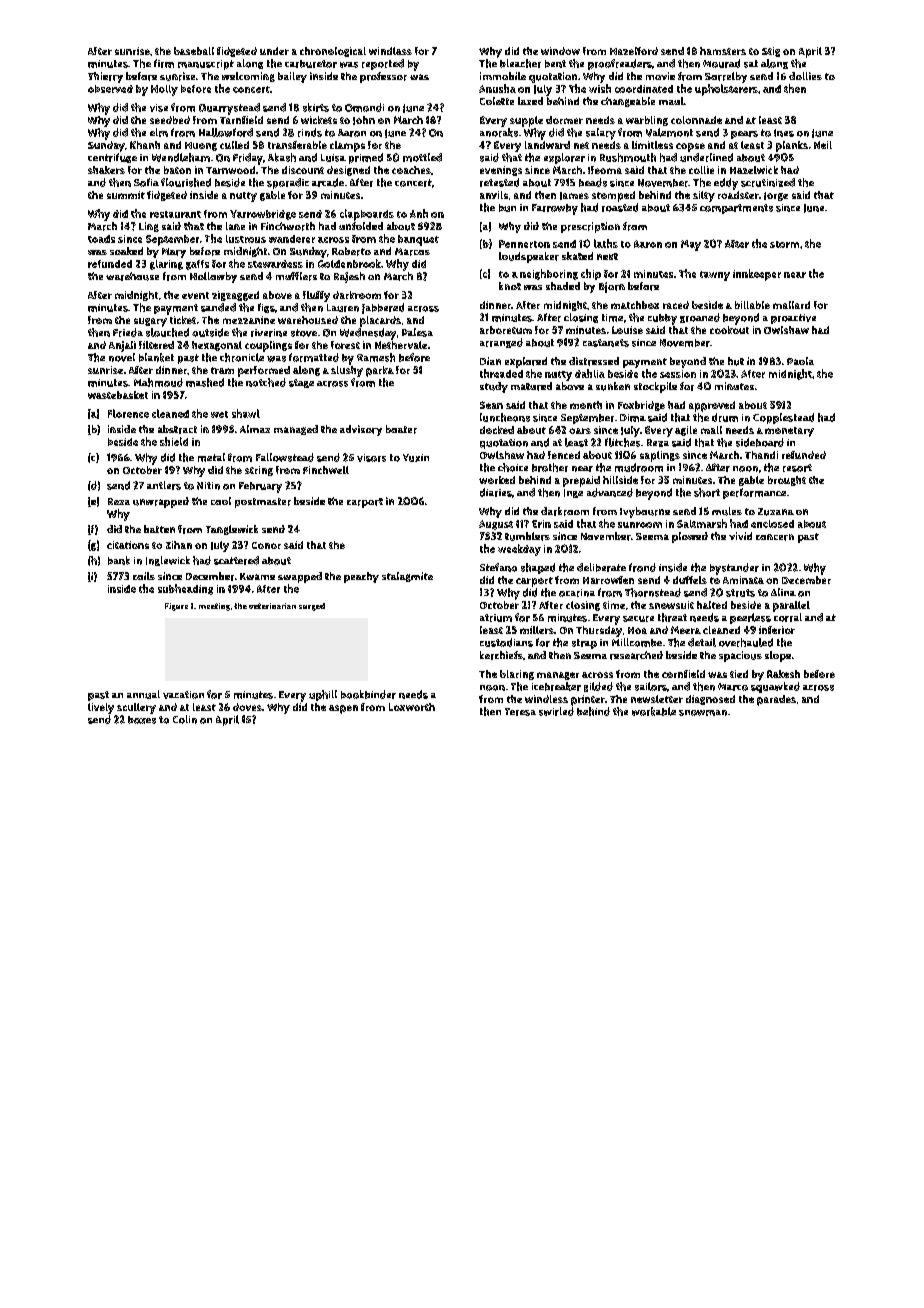 The height and width of the document is (1308, 924). What do you see at coordinates (805, 76) in the document?
I see `dollies` at bounding box center [805, 76].
